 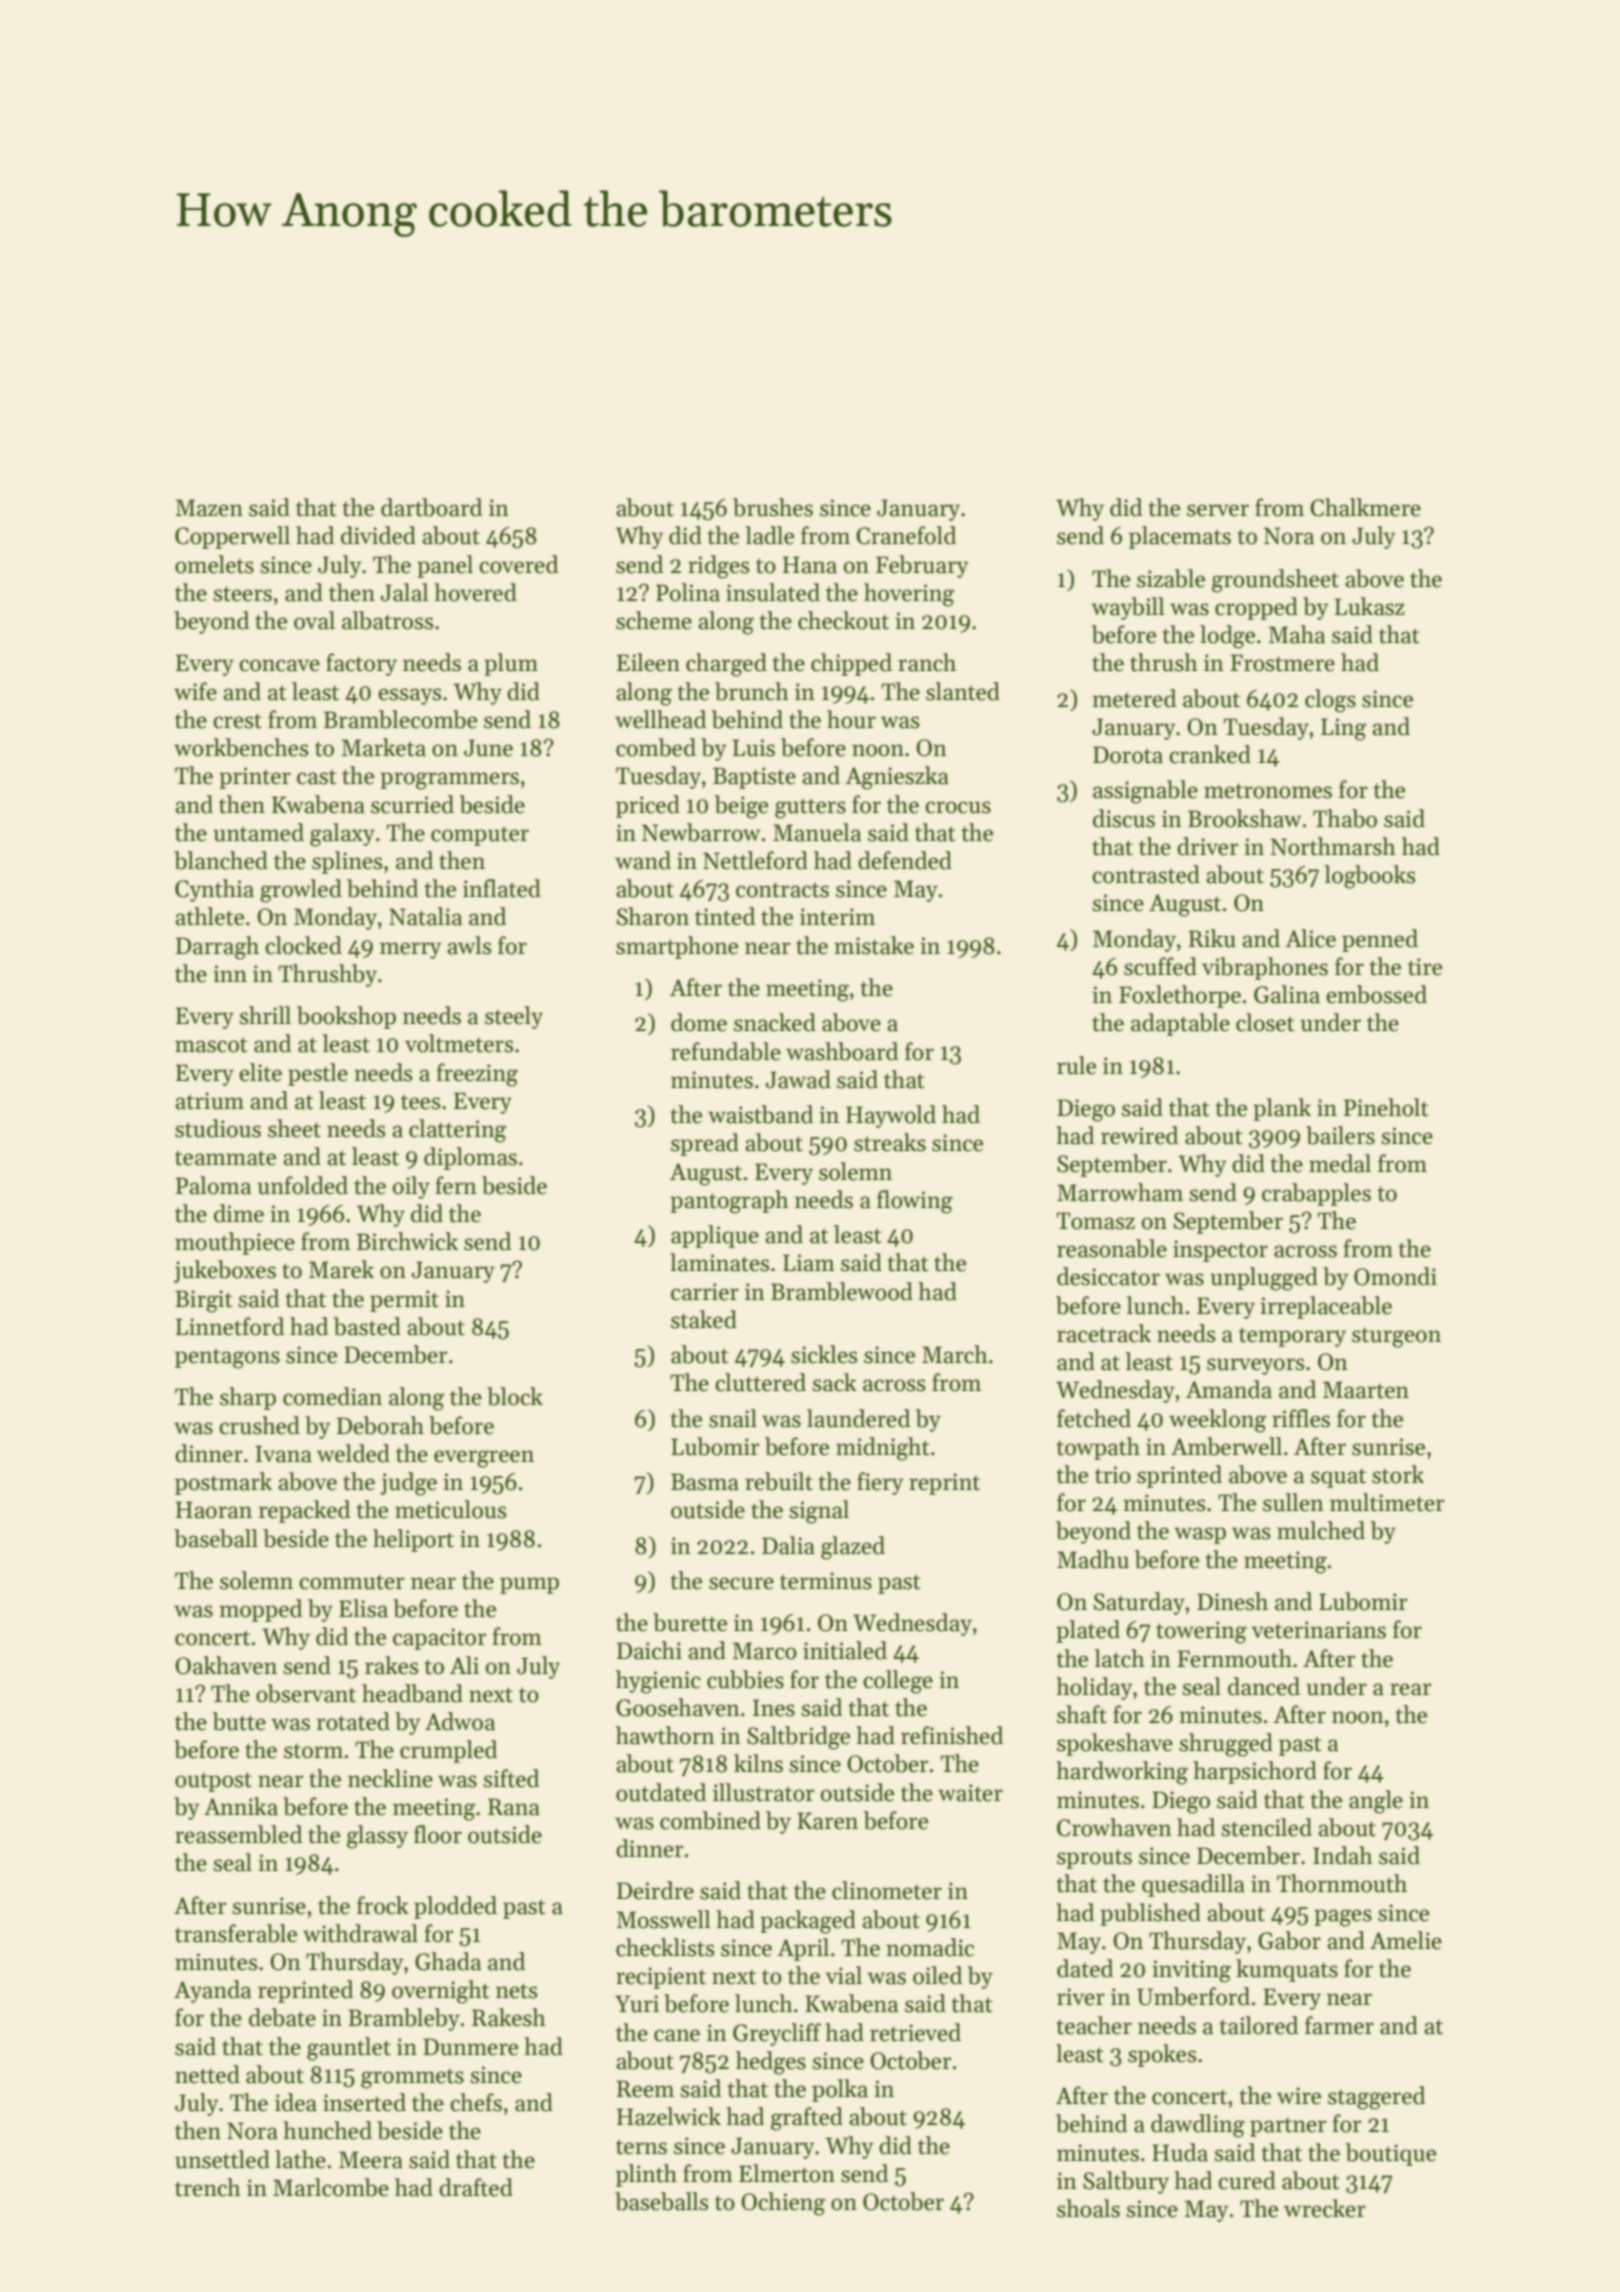 I want to click on oval, so click(x=314, y=620).
